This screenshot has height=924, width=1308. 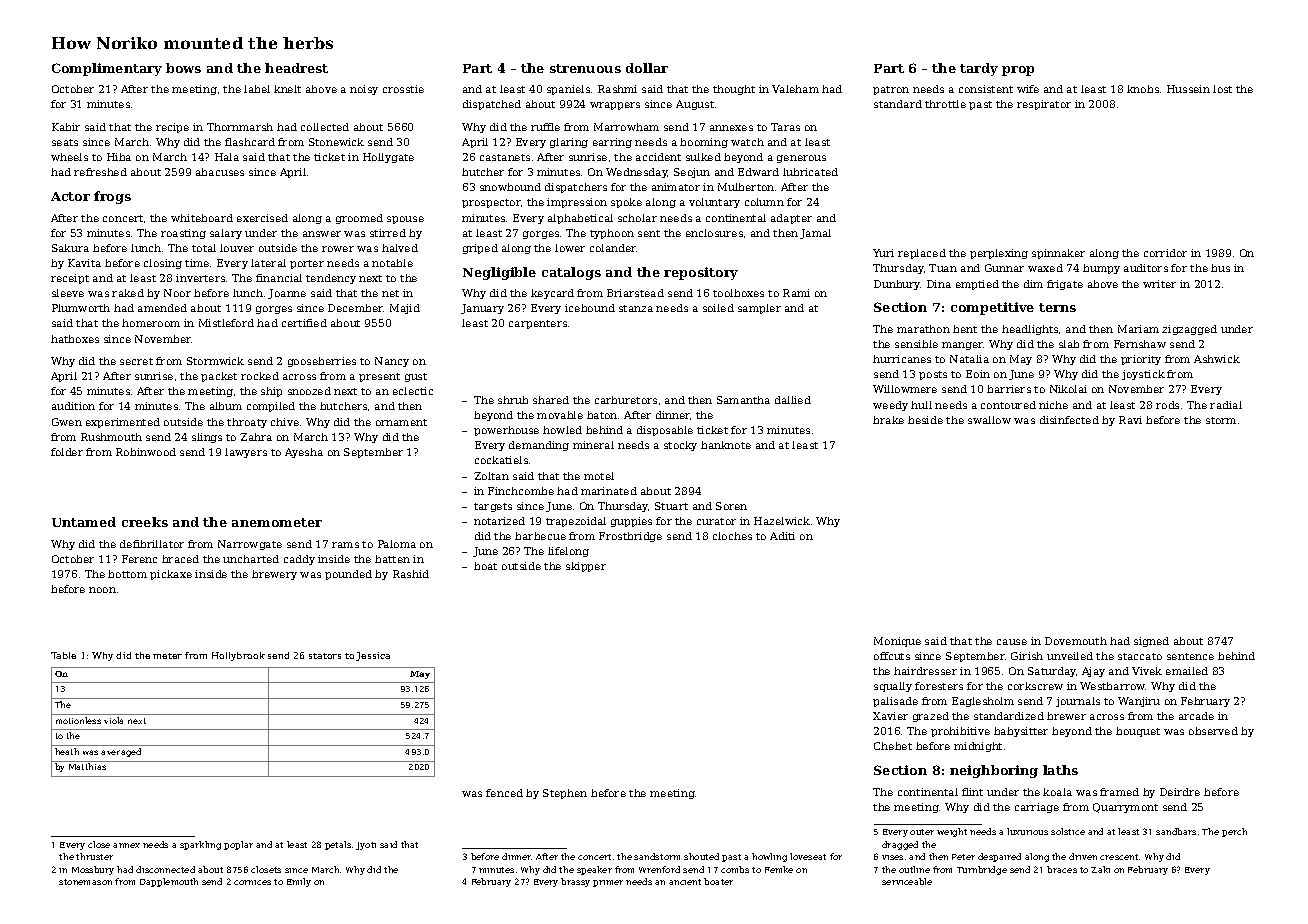 What do you see at coordinates (617, 89) in the screenshot?
I see `Rashmi` at bounding box center [617, 89].
